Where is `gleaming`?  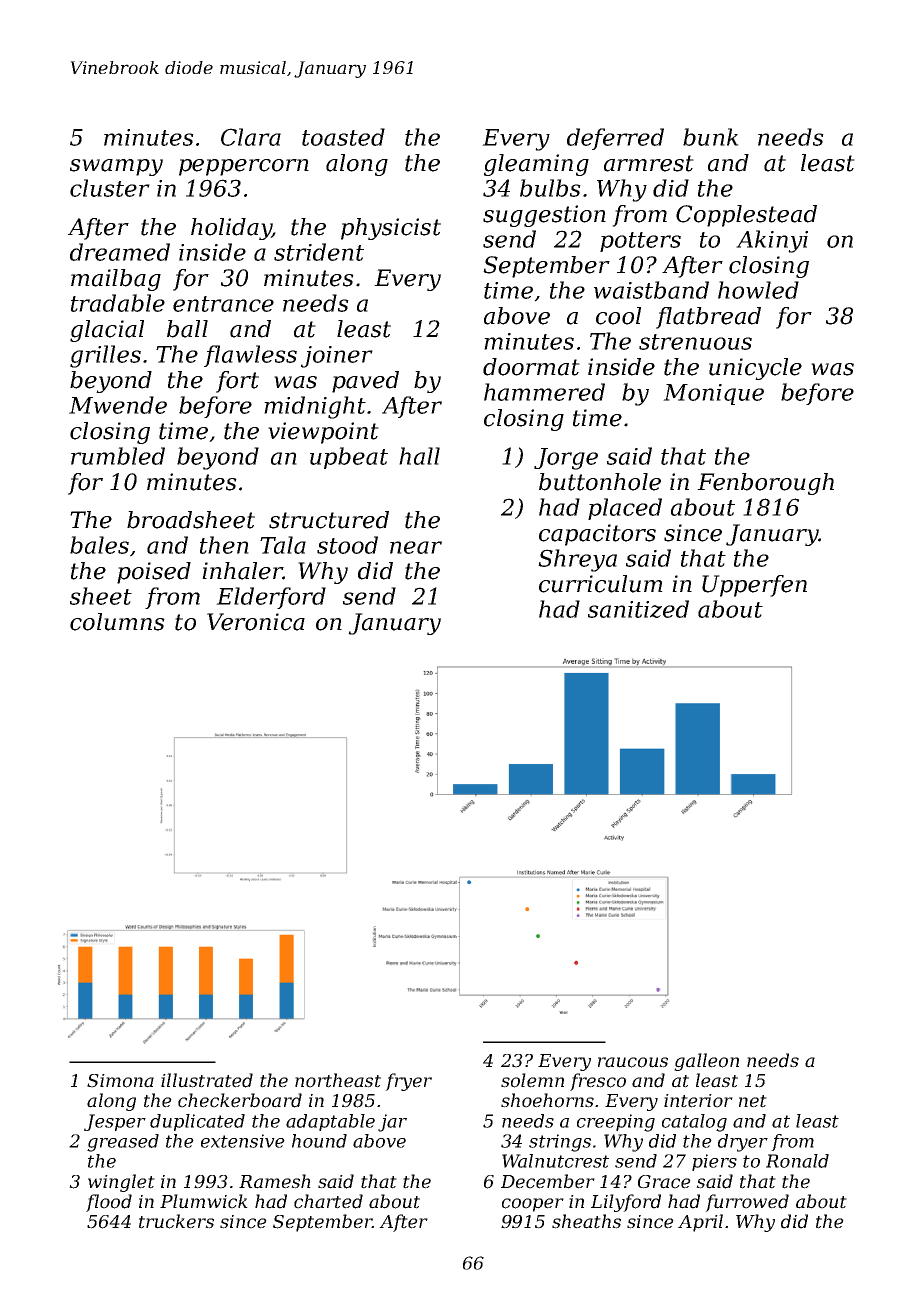 gleaming is located at coordinates (536, 165).
